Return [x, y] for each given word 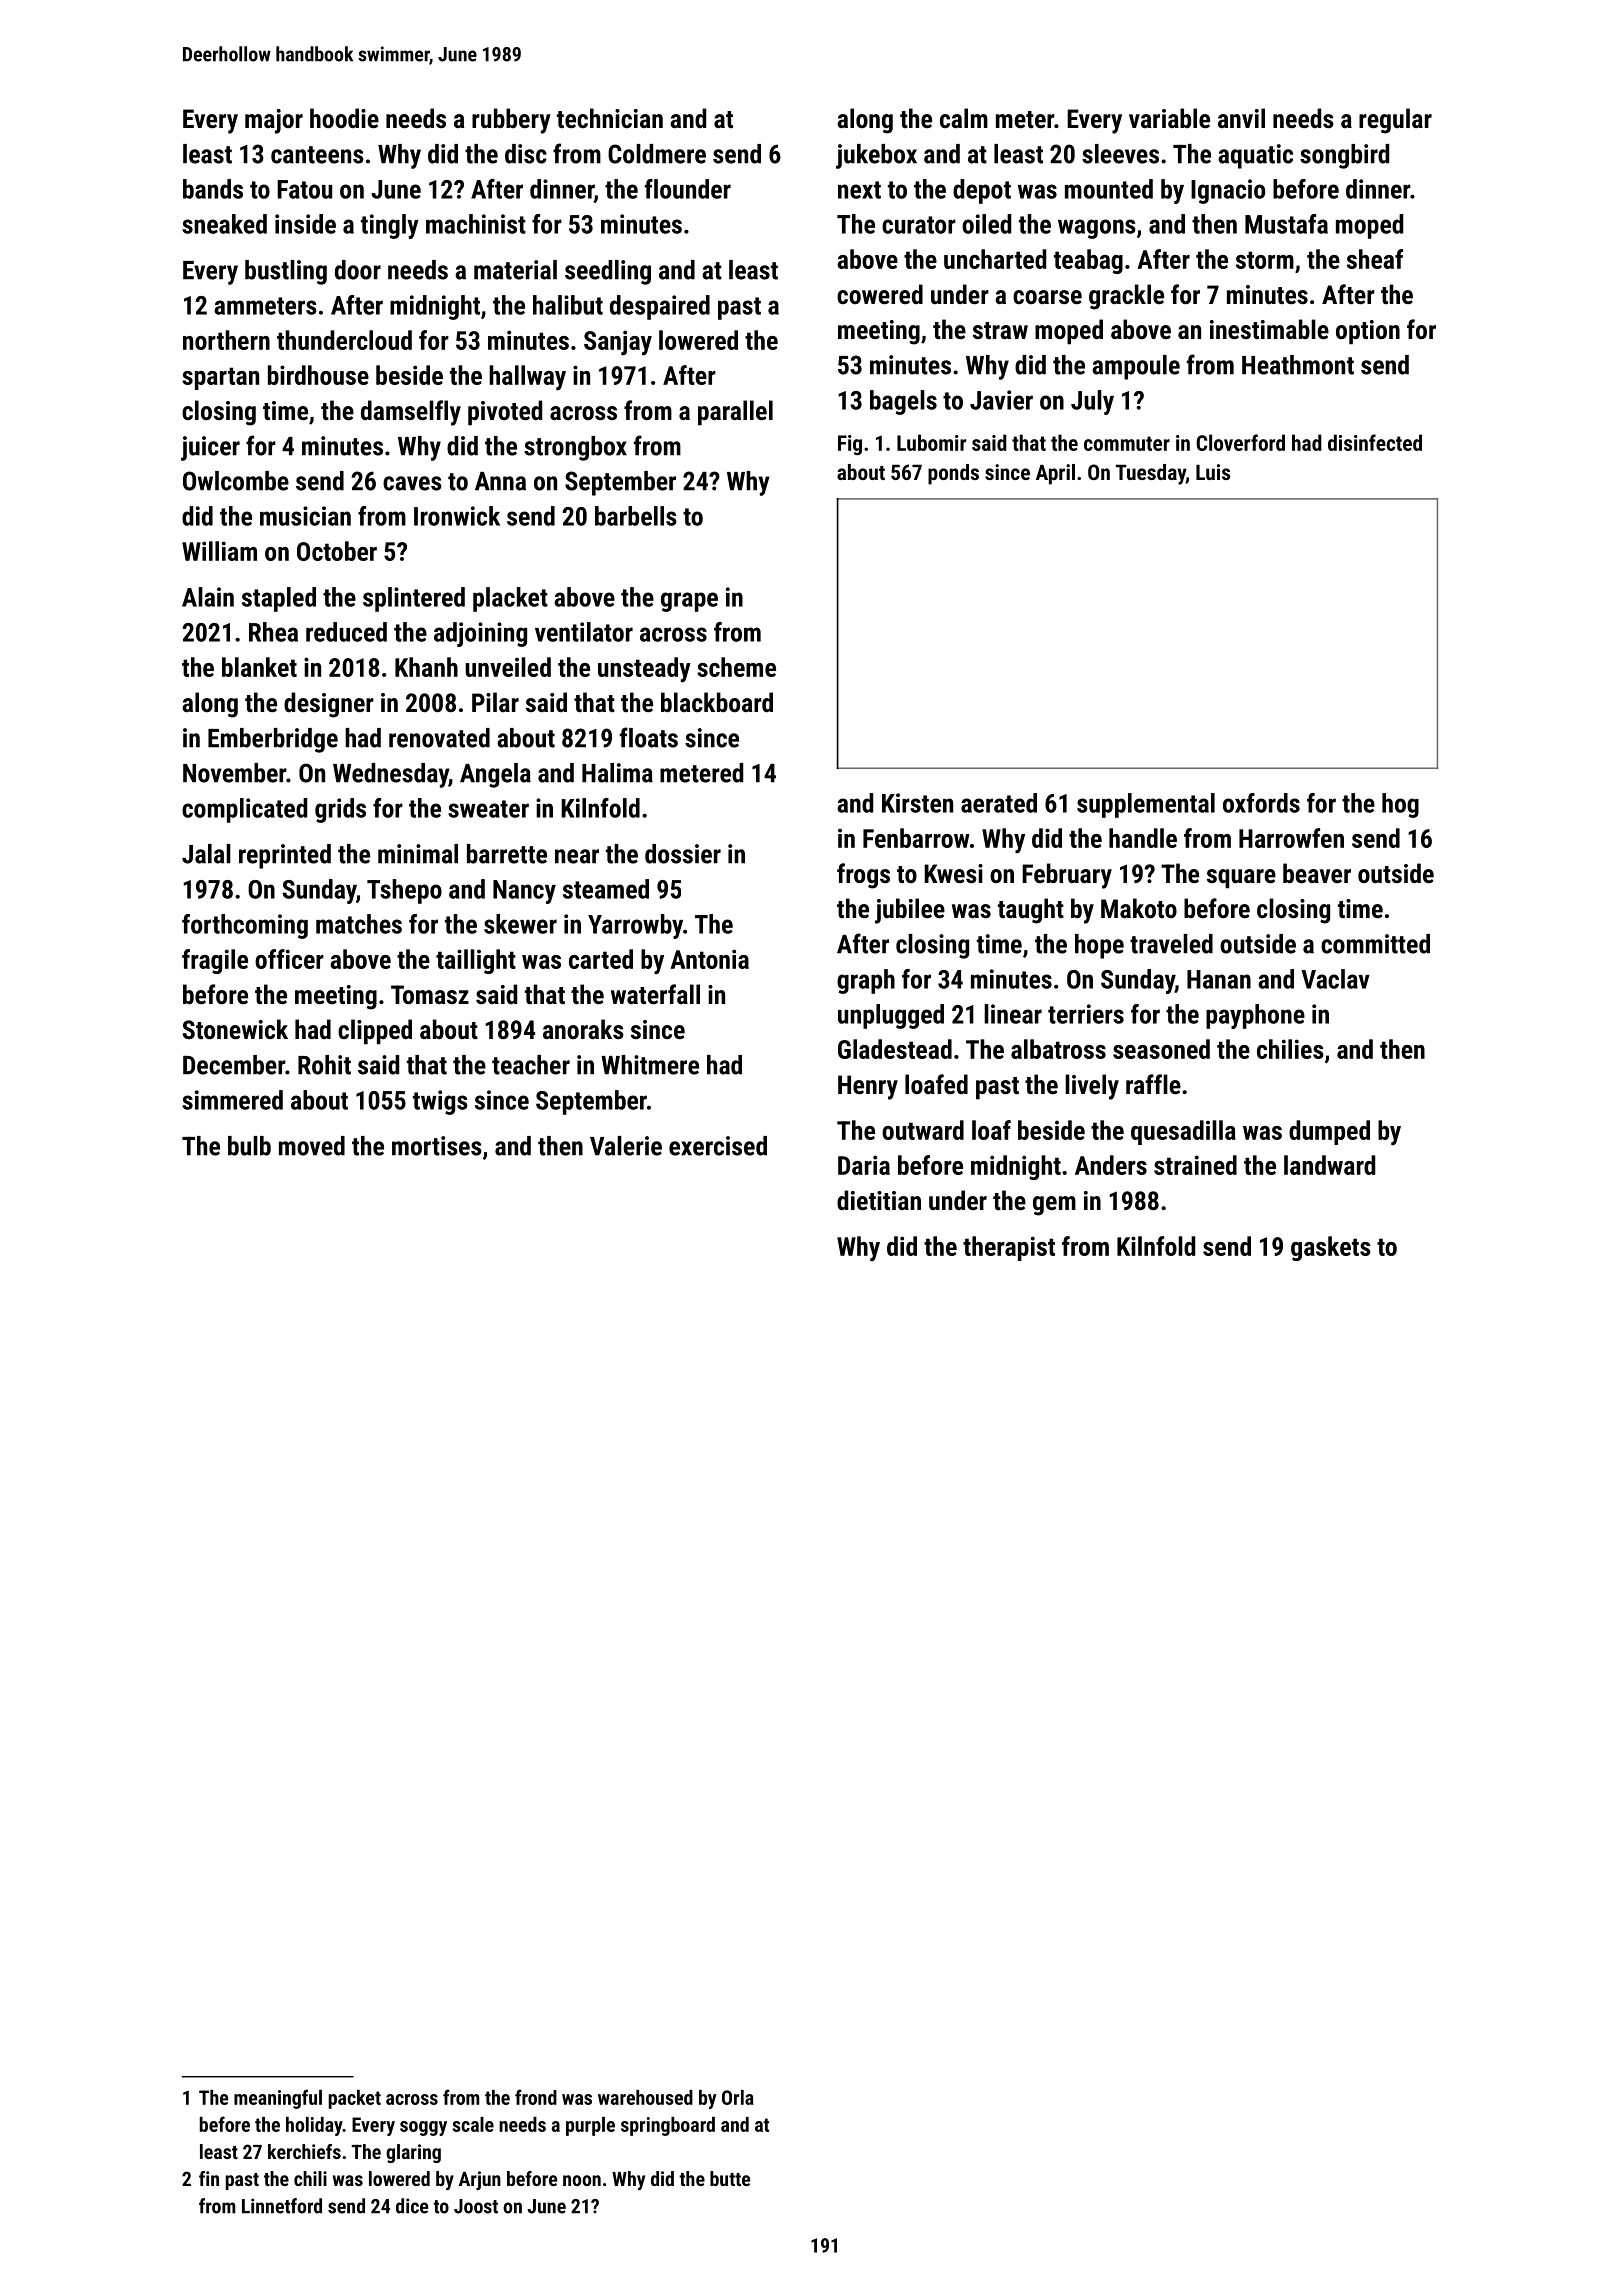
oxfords [1261, 803]
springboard [668, 2126]
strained [1195, 1165]
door [358, 270]
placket [510, 599]
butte [730, 2178]
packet [355, 2099]
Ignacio [1228, 191]
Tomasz [430, 994]
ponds [953, 474]
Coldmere [657, 154]
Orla [738, 2097]
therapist [1009, 1248]
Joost [476, 2206]
